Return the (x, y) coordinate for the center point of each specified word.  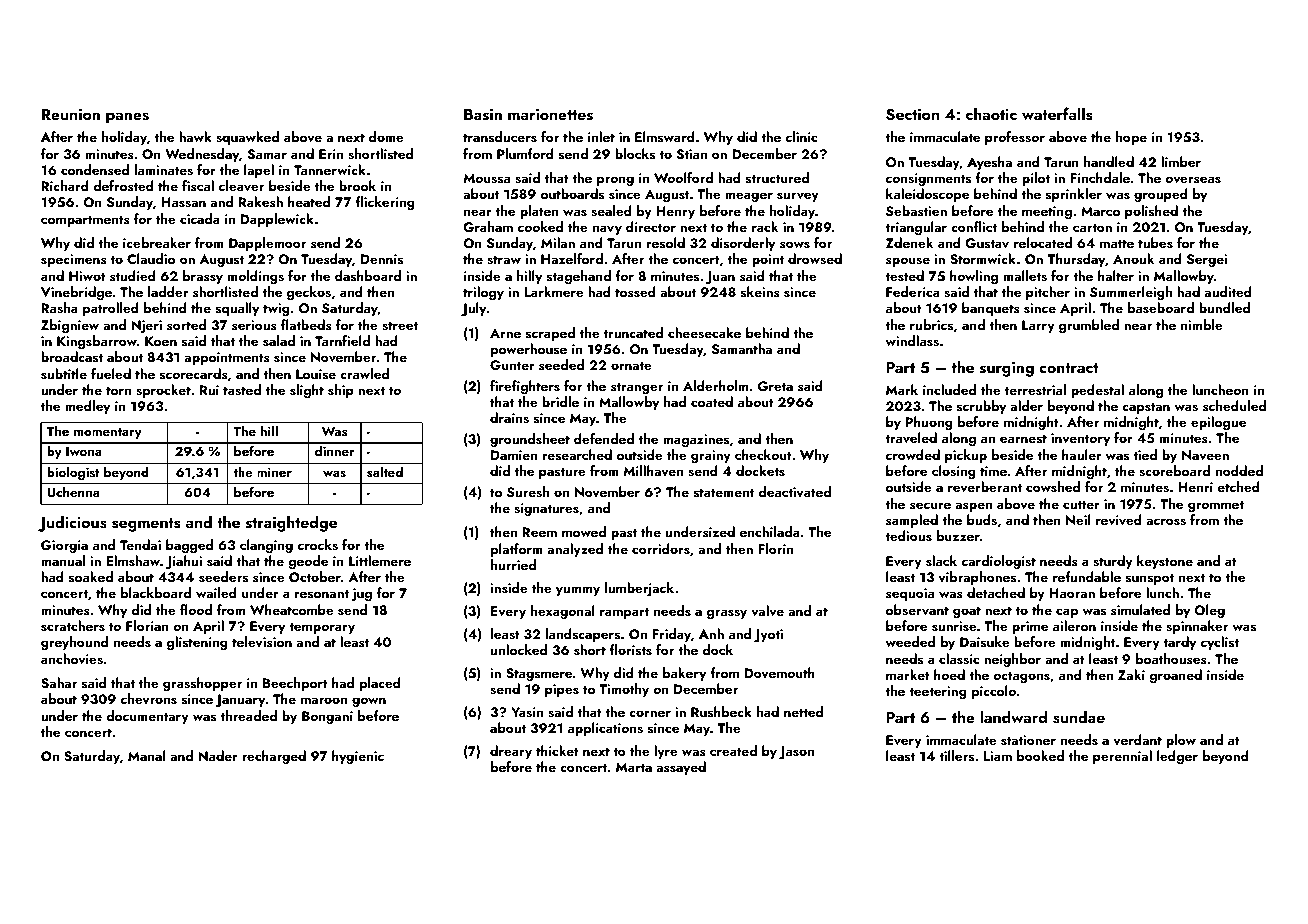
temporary (322, 628)
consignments (928, 179)
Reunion (71, 114)
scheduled (1234, 405)
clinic (801, 136)
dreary (511, 752)
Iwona (84, 451)
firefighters (525, 387)
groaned (1175, 676)
